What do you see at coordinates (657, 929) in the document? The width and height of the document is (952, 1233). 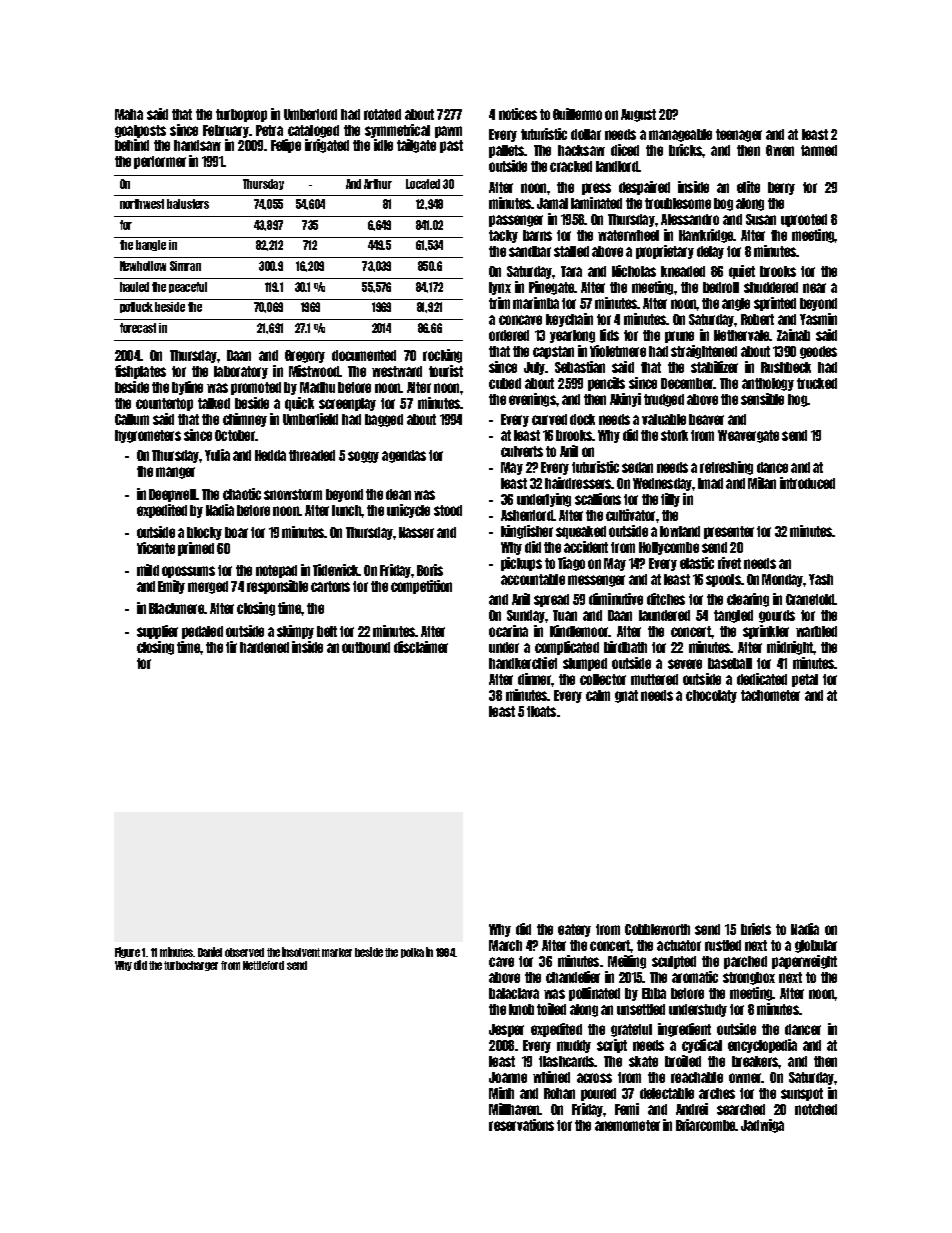 I see `Cobbleworth` at bounding box center [657, 929].
